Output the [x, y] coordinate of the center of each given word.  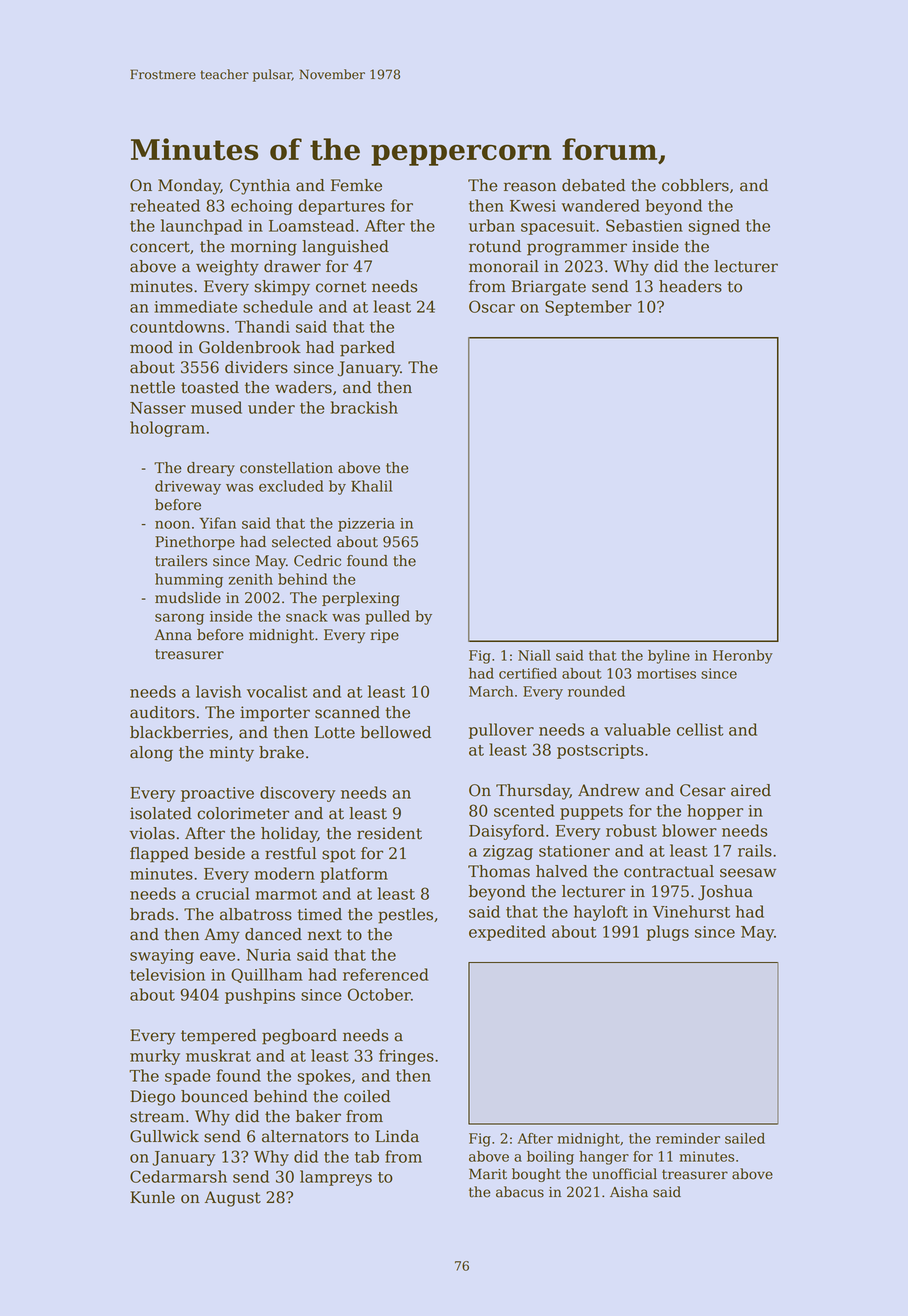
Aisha [629, 1192]
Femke [356, 185]
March [491, 691]
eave [217, 956]
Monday [189, 187]
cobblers [695, 185]
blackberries [179, 732]
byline [669, 657]
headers [690, 286]
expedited [507, 933]
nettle [152, 387]
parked [367, 349]
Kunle [152, 1197]
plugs [667, 933]
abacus [520, 1192]
